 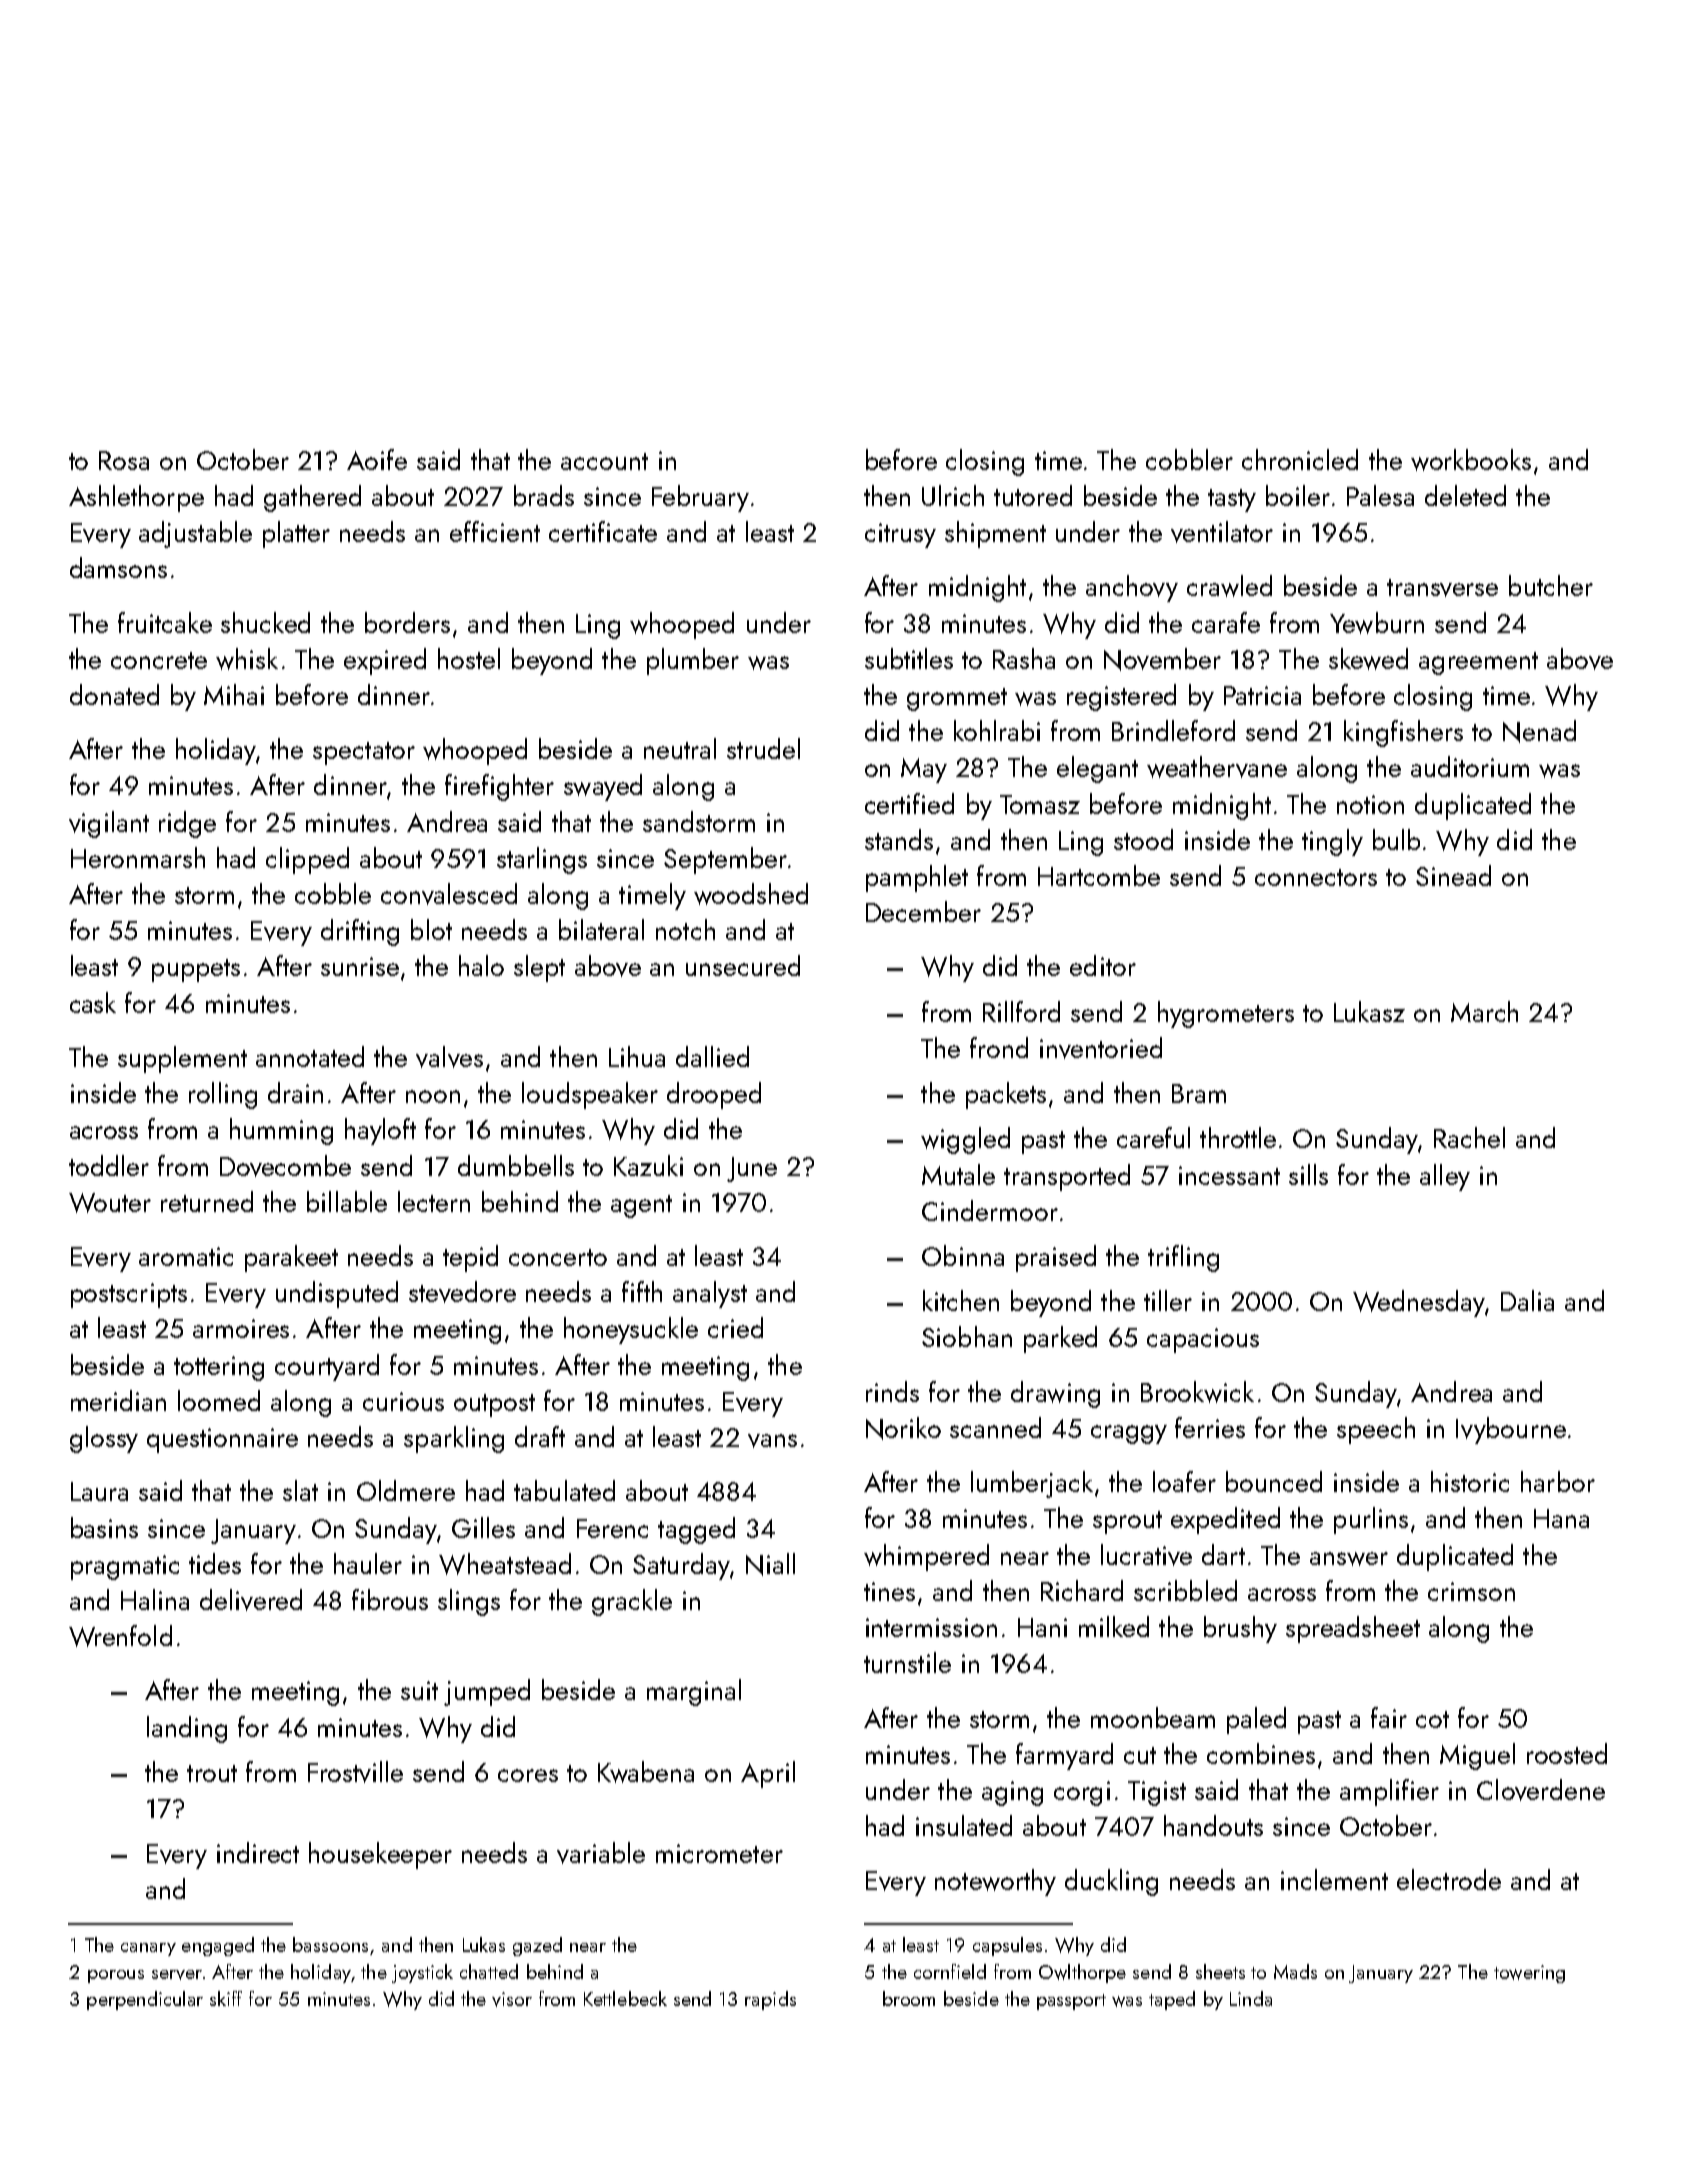 What do you see at coordinates (1316, 877) in the screenshot?
I see `connectors` at bounding box center [1316, 877].
